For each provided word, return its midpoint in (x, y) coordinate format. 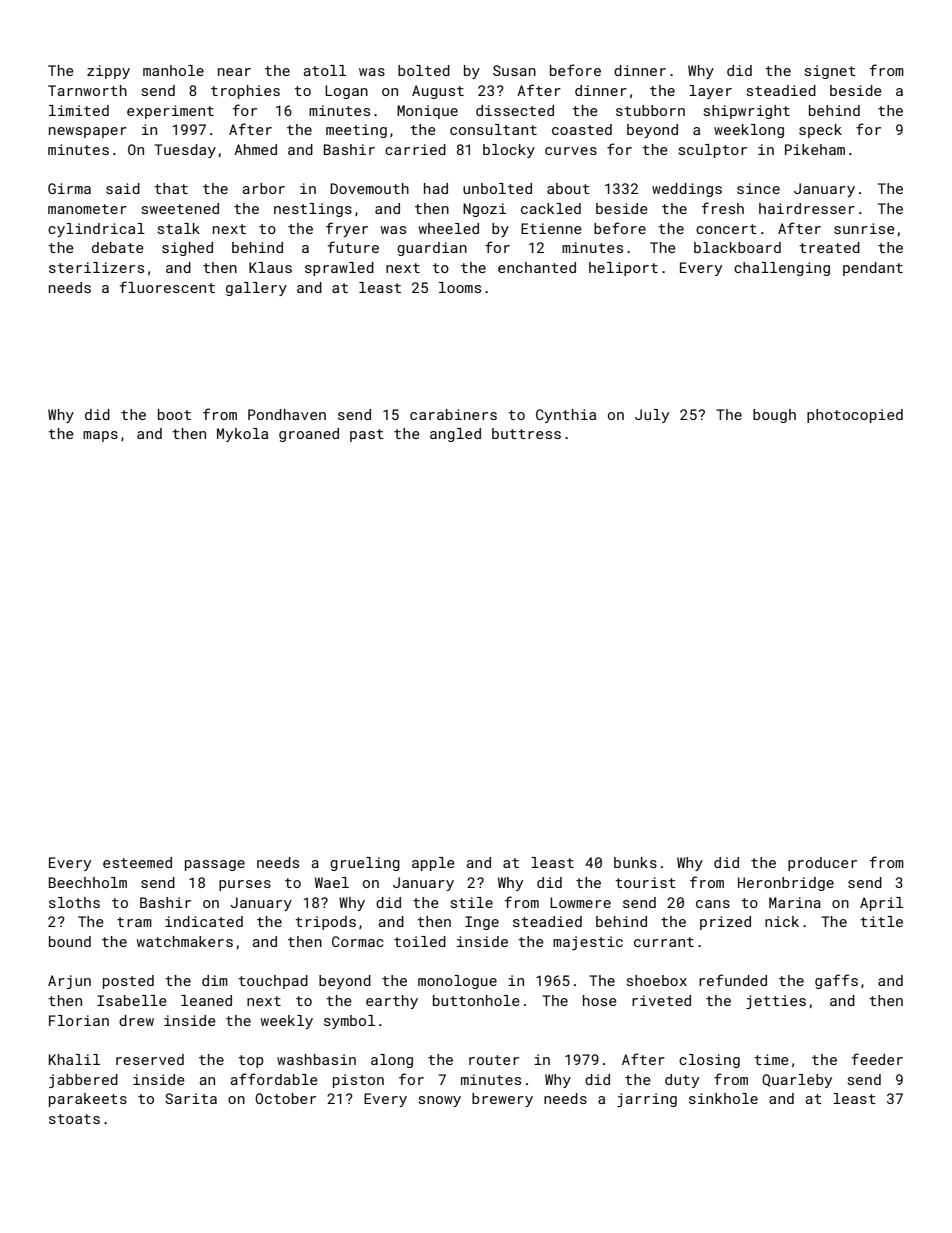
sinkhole (723, 1098)
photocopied (855, 416)
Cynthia (566, 416)
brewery (502, 1100)
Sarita (191, 1098)
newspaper (88, 132)
